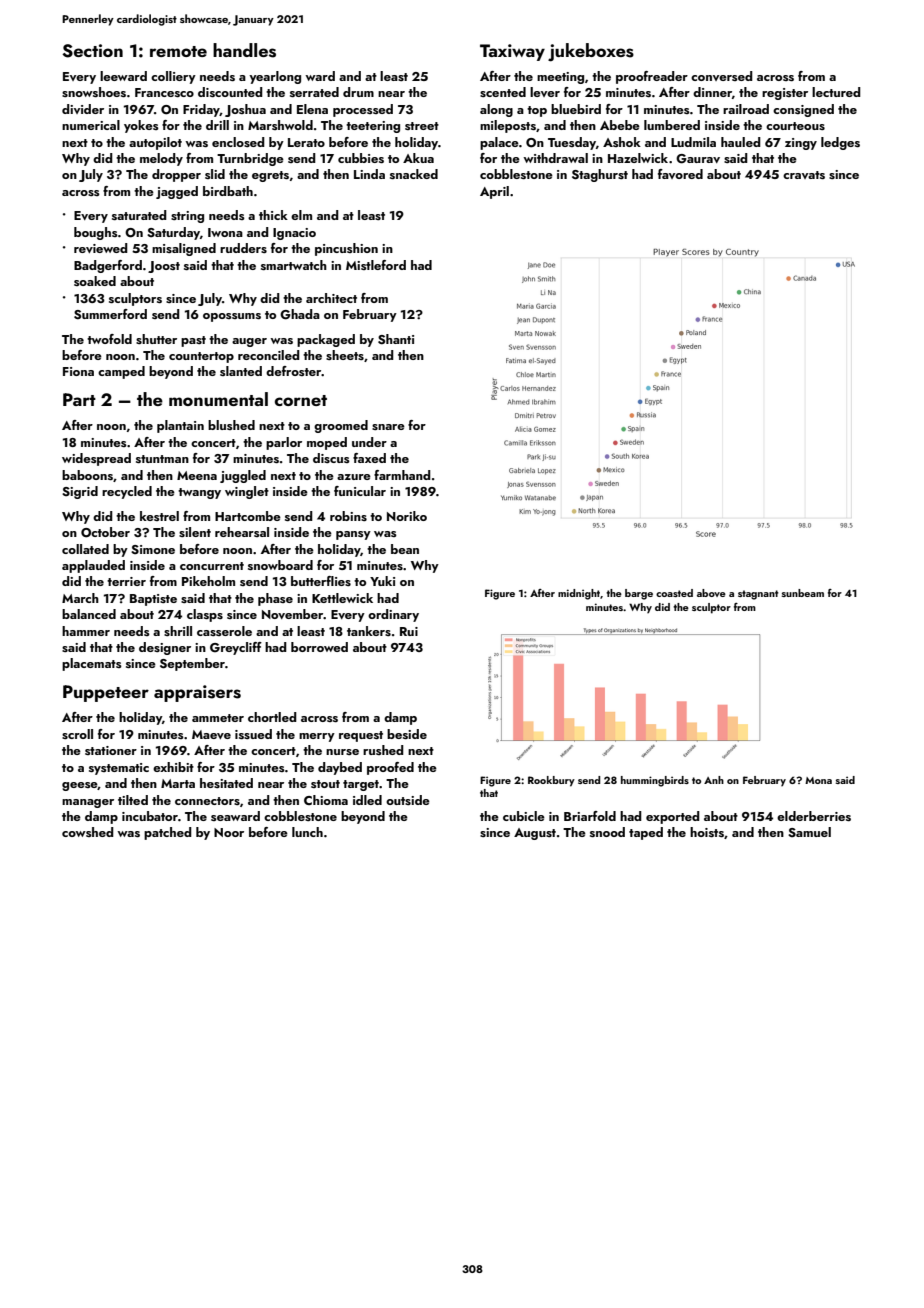  Describe the element at coordinates (77, 734) in the screenshot. I see `scroll` at that location.
